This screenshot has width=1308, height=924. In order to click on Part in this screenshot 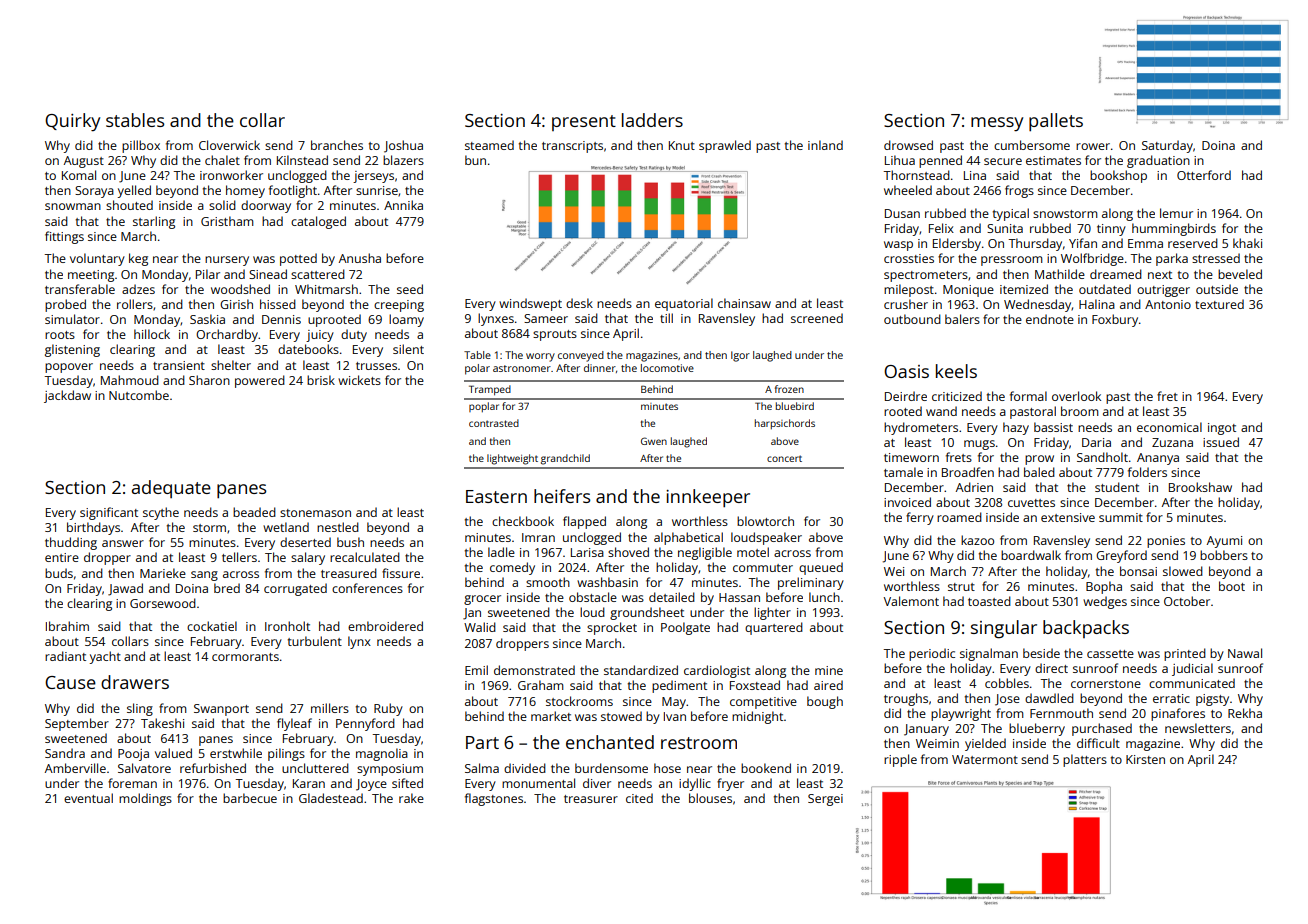, I will do `click(482, 742)`.
